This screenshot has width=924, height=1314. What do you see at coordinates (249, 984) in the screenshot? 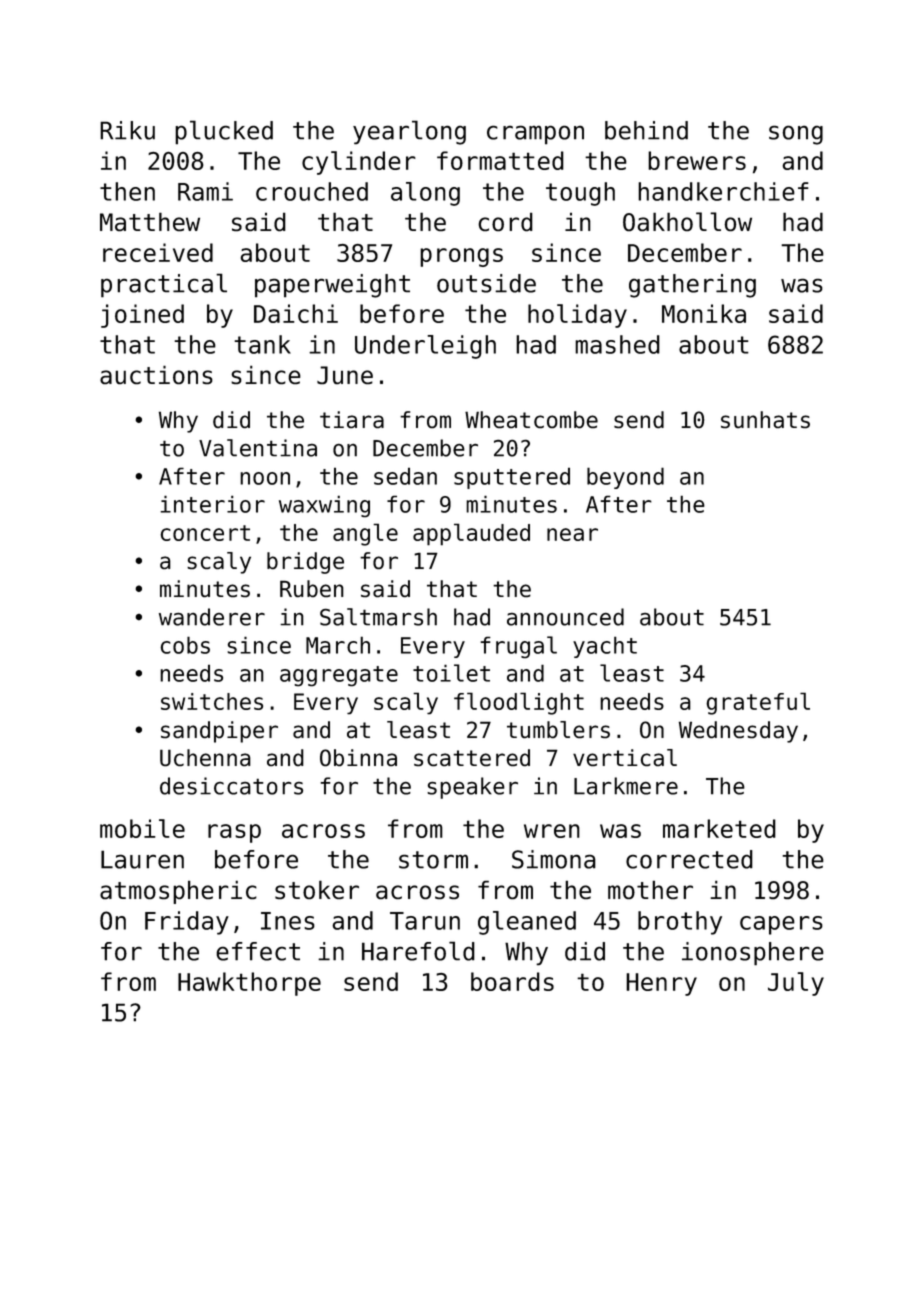
I see `Hawkthorpe` at bounding box center [249, 984].
